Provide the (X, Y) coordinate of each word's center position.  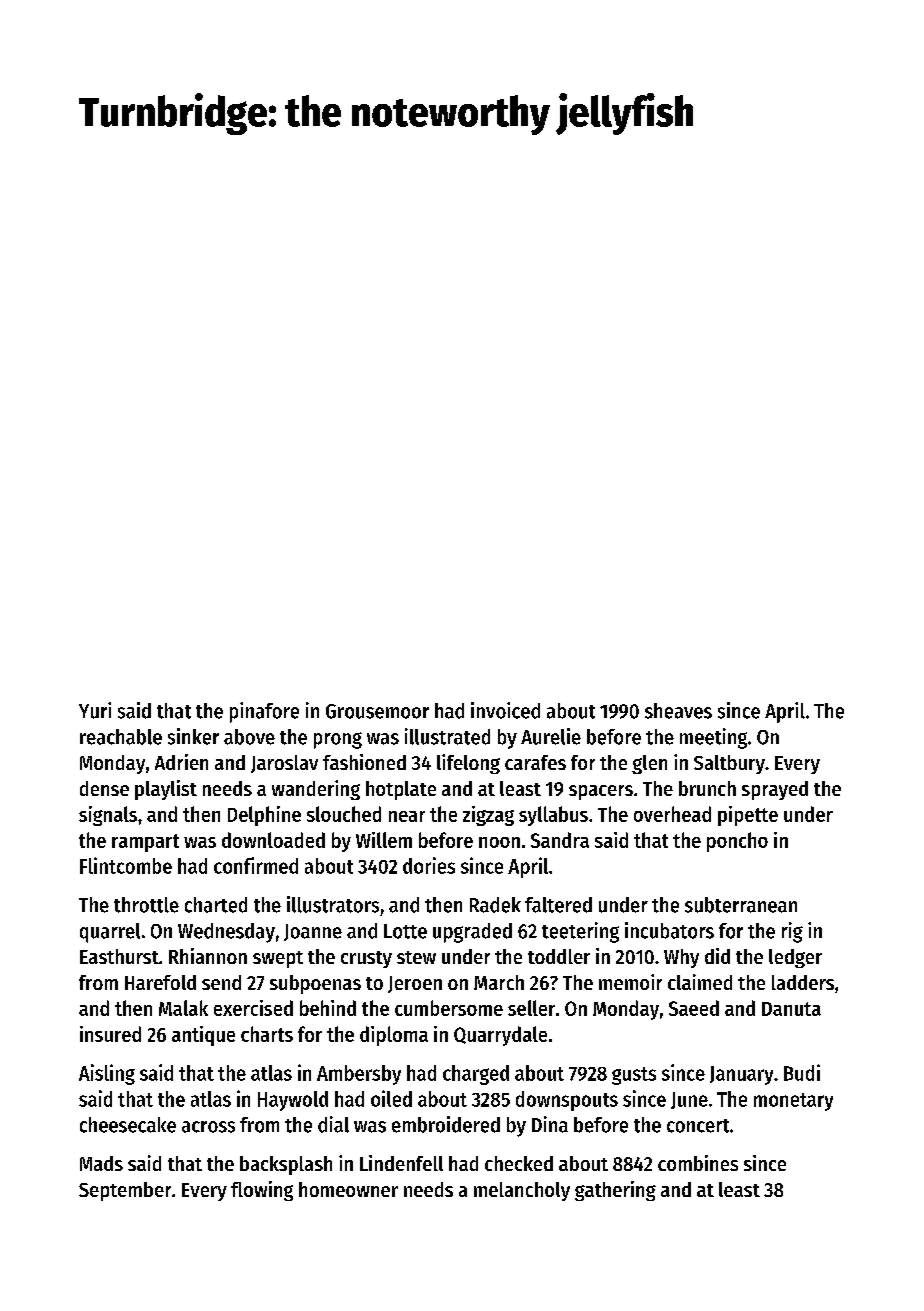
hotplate (401, 790)
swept (278, 959)
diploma (394, 1036)
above (249, 737)
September (125, 1191)
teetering (580, 932)
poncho (737, 842)
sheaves (678, 711)
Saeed (694, 1008)
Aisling (107, 1074)
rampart (145, 843)
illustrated (447, 736)
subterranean (741, 905)
